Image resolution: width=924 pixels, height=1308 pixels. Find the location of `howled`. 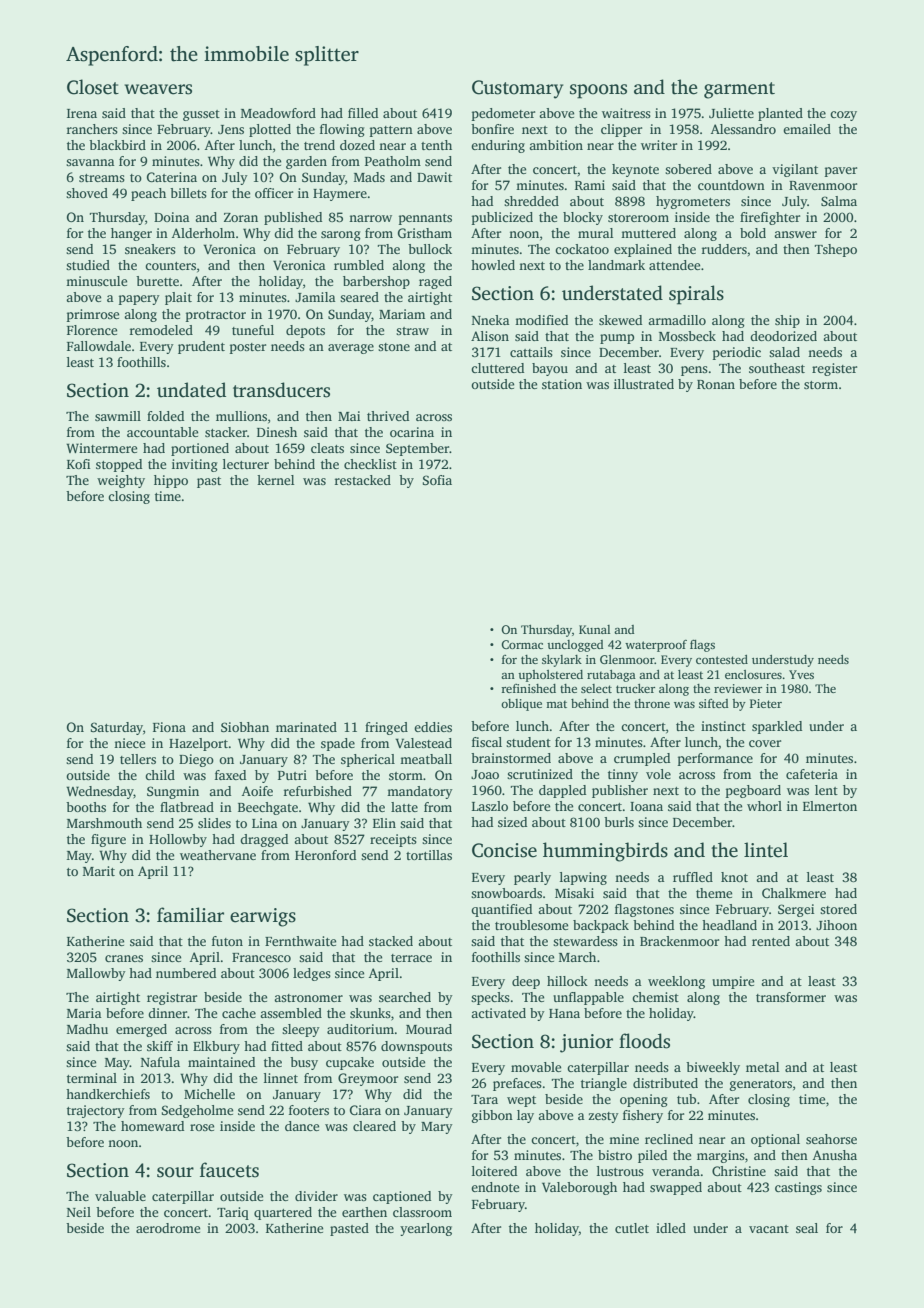

howled is located at coordinates (493, 265).
